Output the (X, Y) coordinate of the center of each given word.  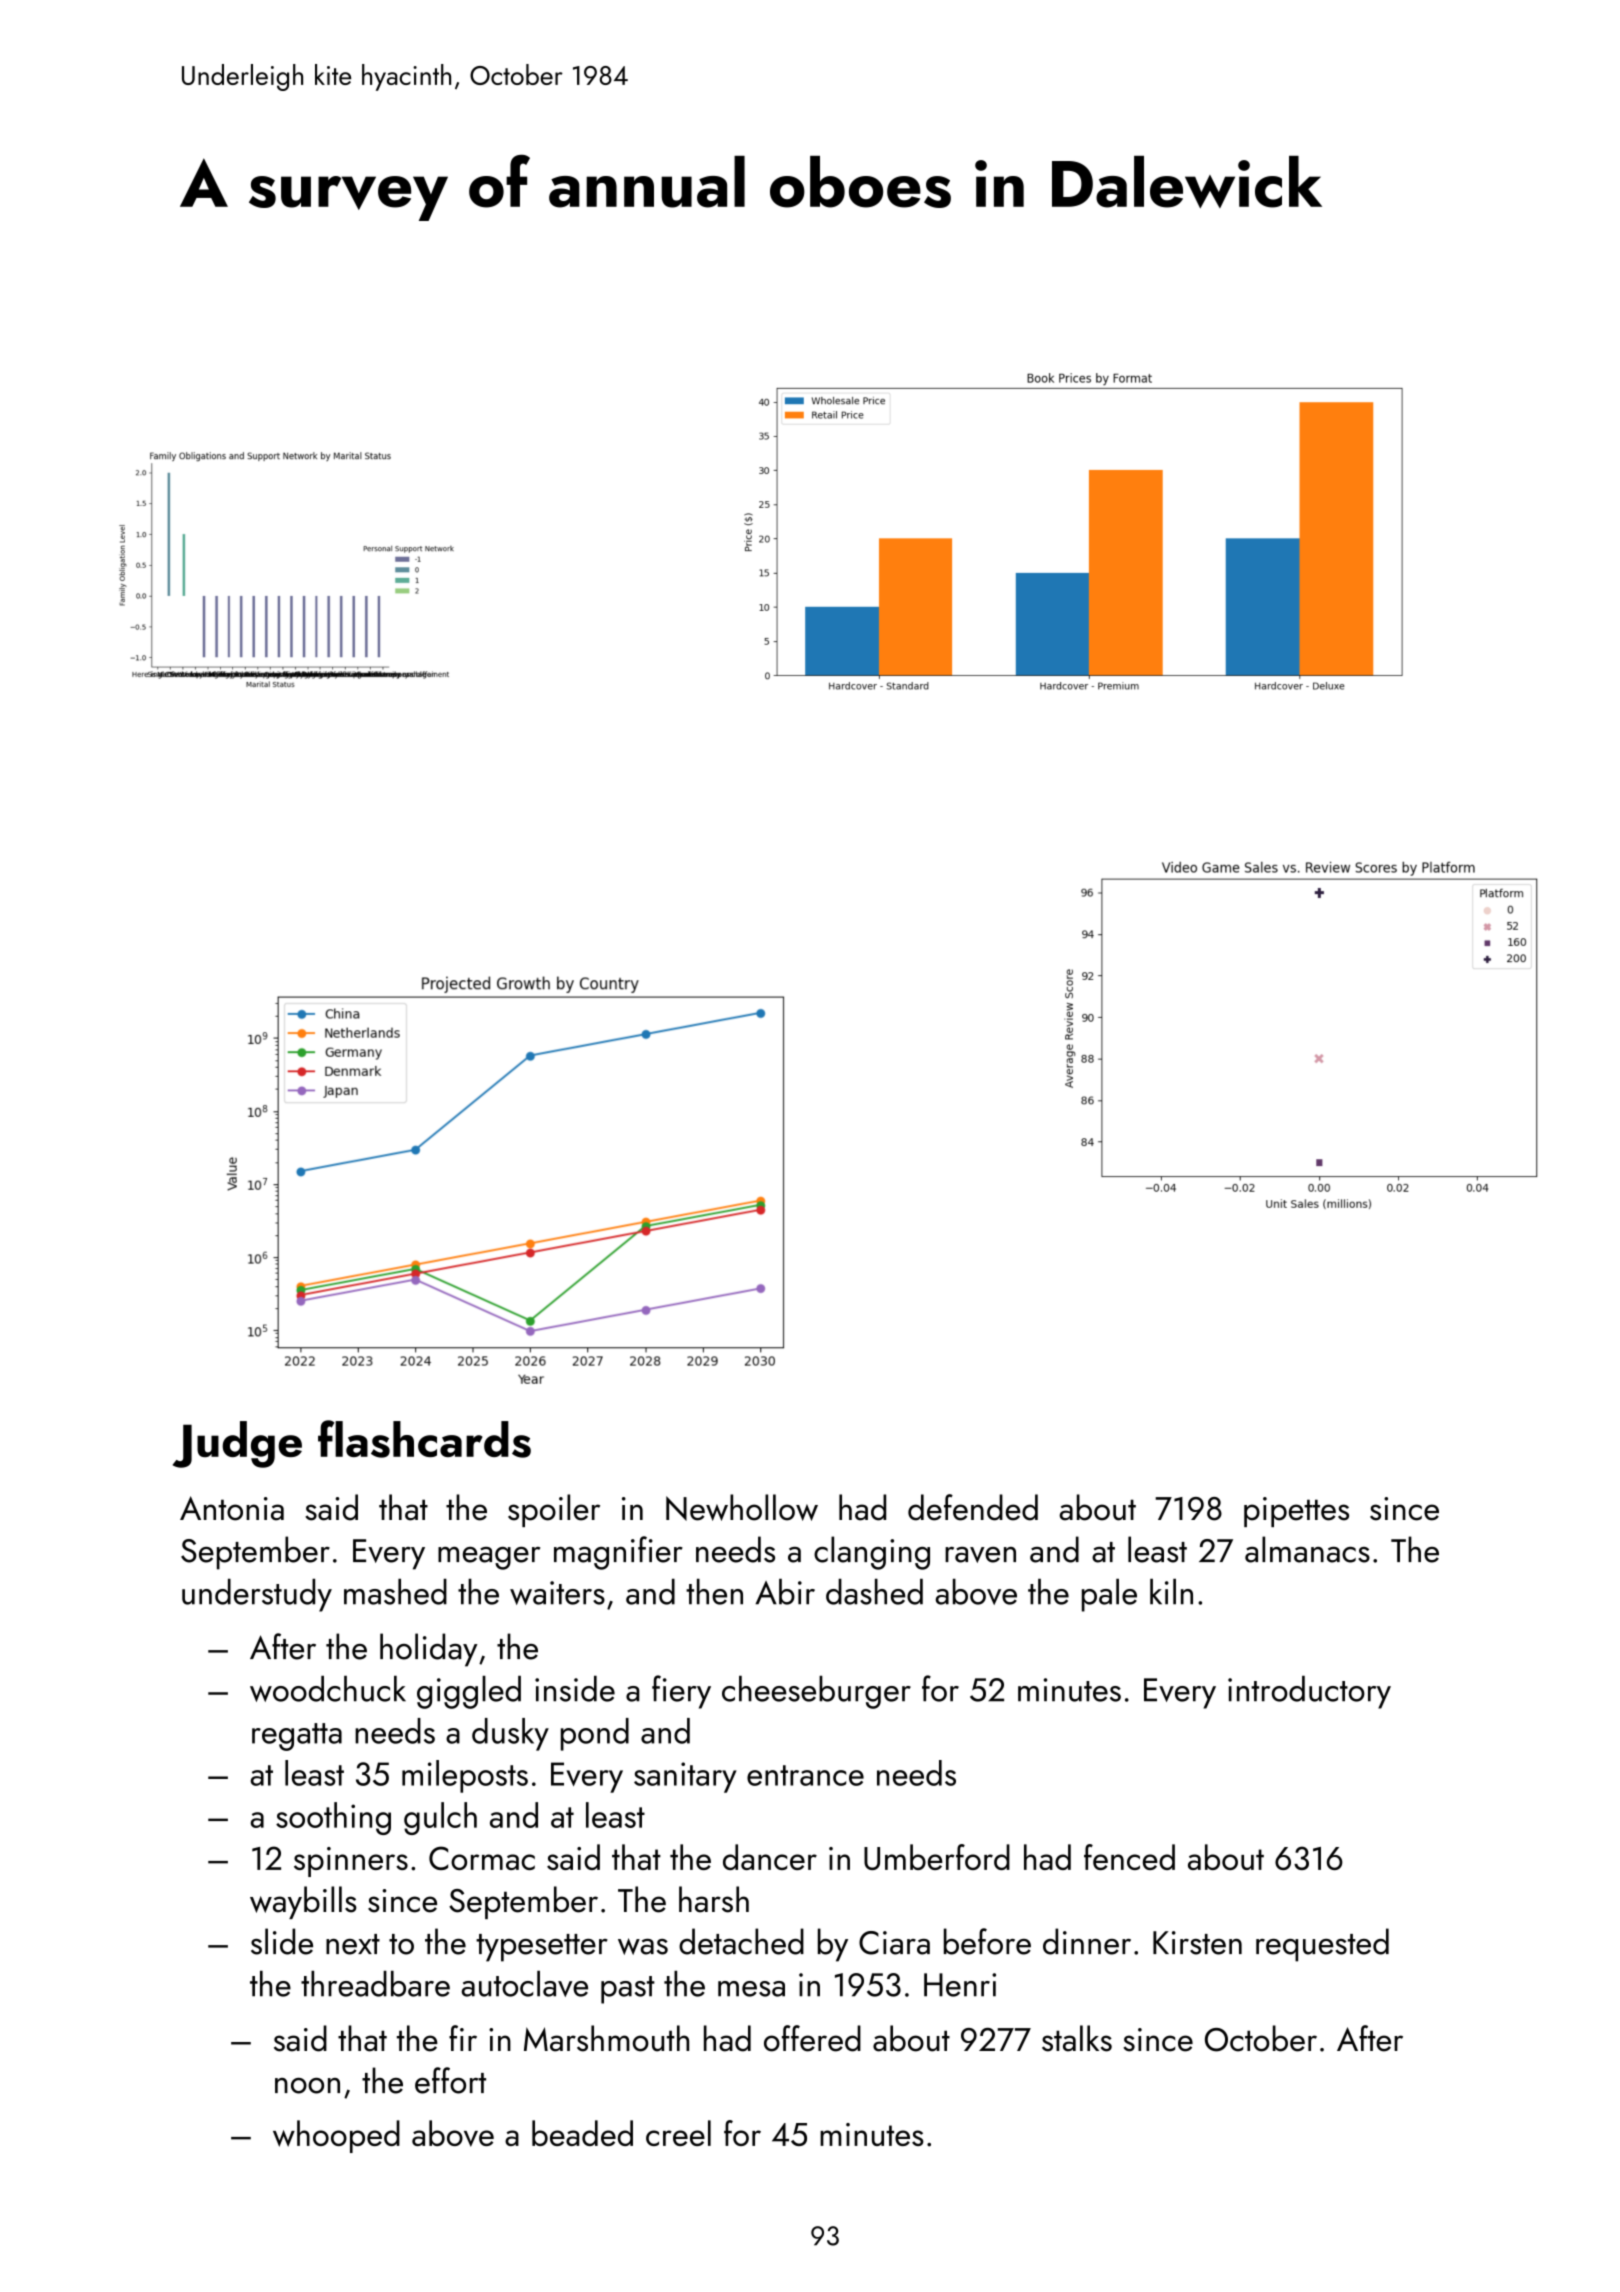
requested (1322, 1945)
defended (973, 1507)
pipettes (1296, 1512)
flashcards (424, 1439)
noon (307, 2086)
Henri (960, 1985)
